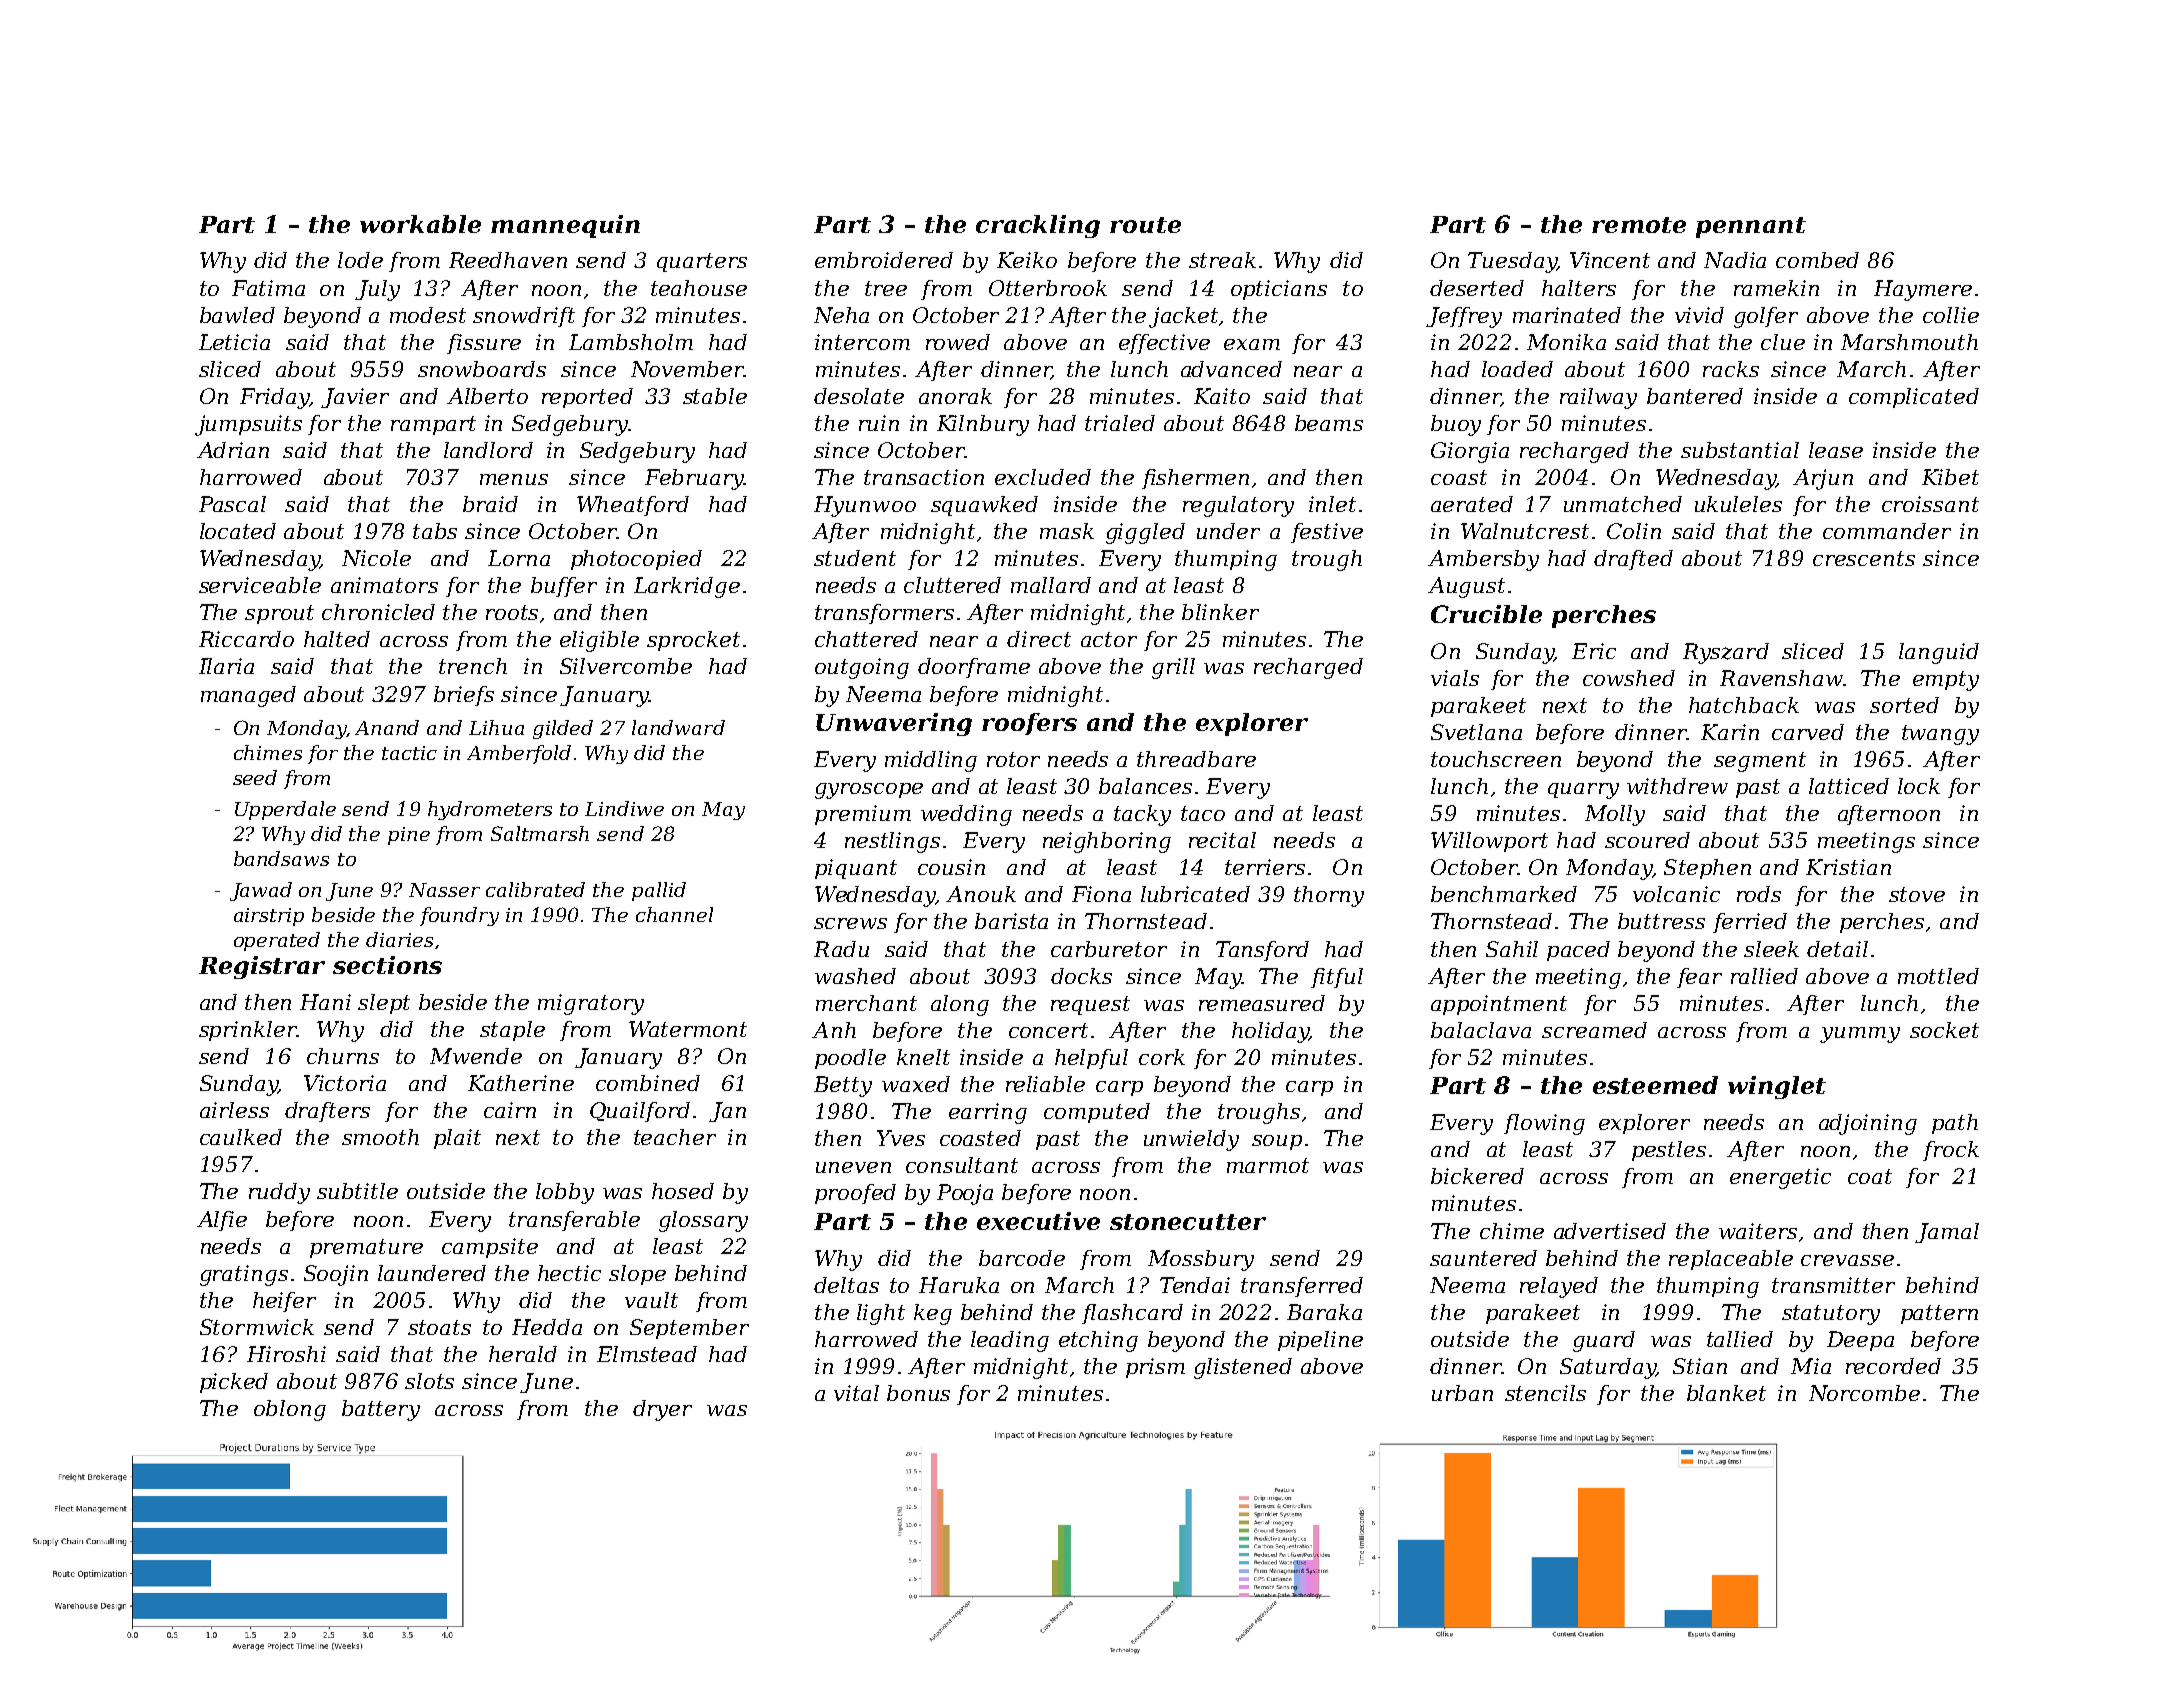 This image has width=2178, height=1683. What do you see at coordinates (633, 506) in the image?
I see `Wheatford` at bounding box center [633, 506].
